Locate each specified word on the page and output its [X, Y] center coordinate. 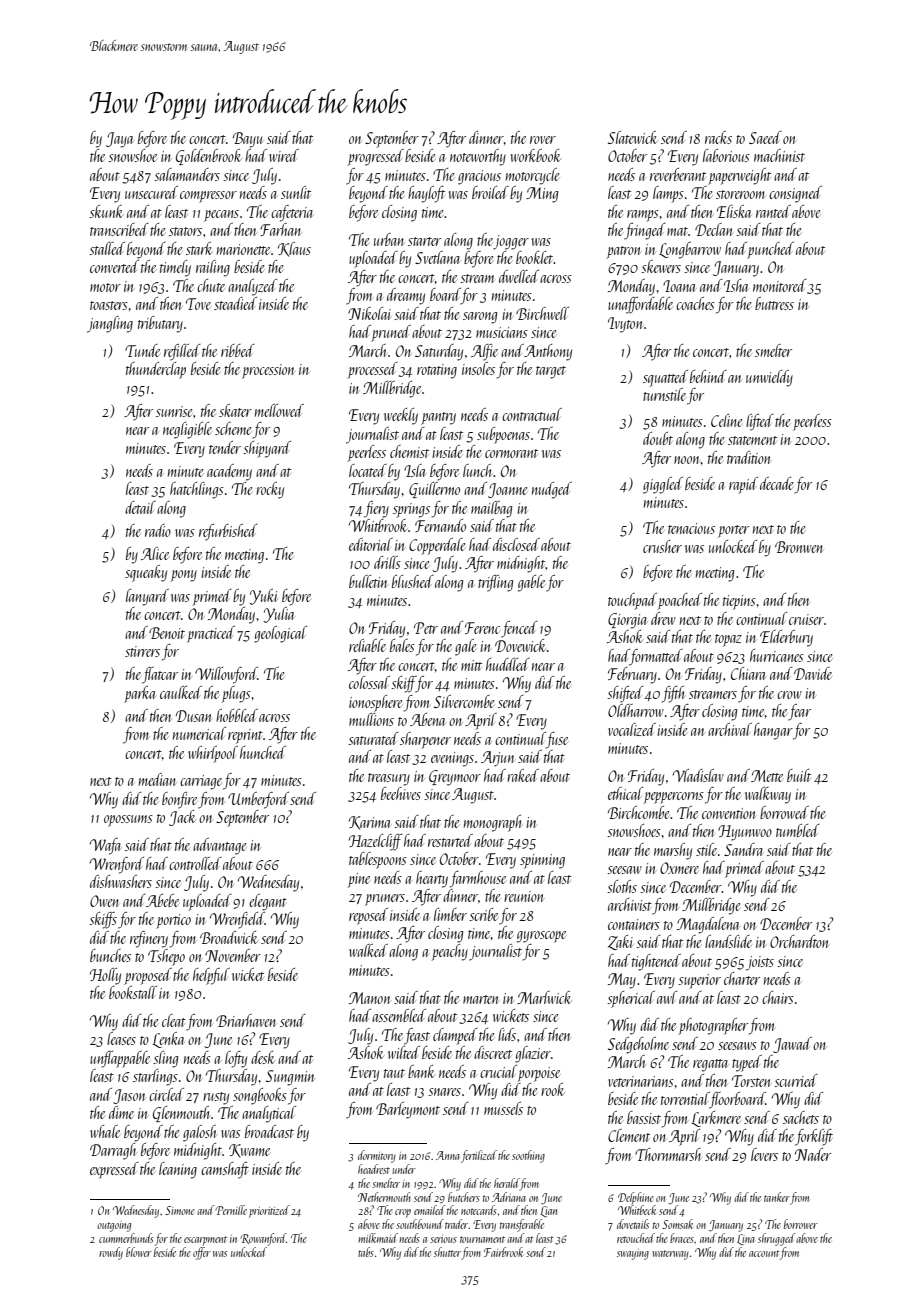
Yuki [263, 597]
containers [634, 924]
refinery [149, 939]
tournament [482, 1239]
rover [543, 140]
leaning [178, 1170]
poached [680, 601]
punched [770, 250]
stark [199, 248]
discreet [493, 1052]
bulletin [368, 581]
